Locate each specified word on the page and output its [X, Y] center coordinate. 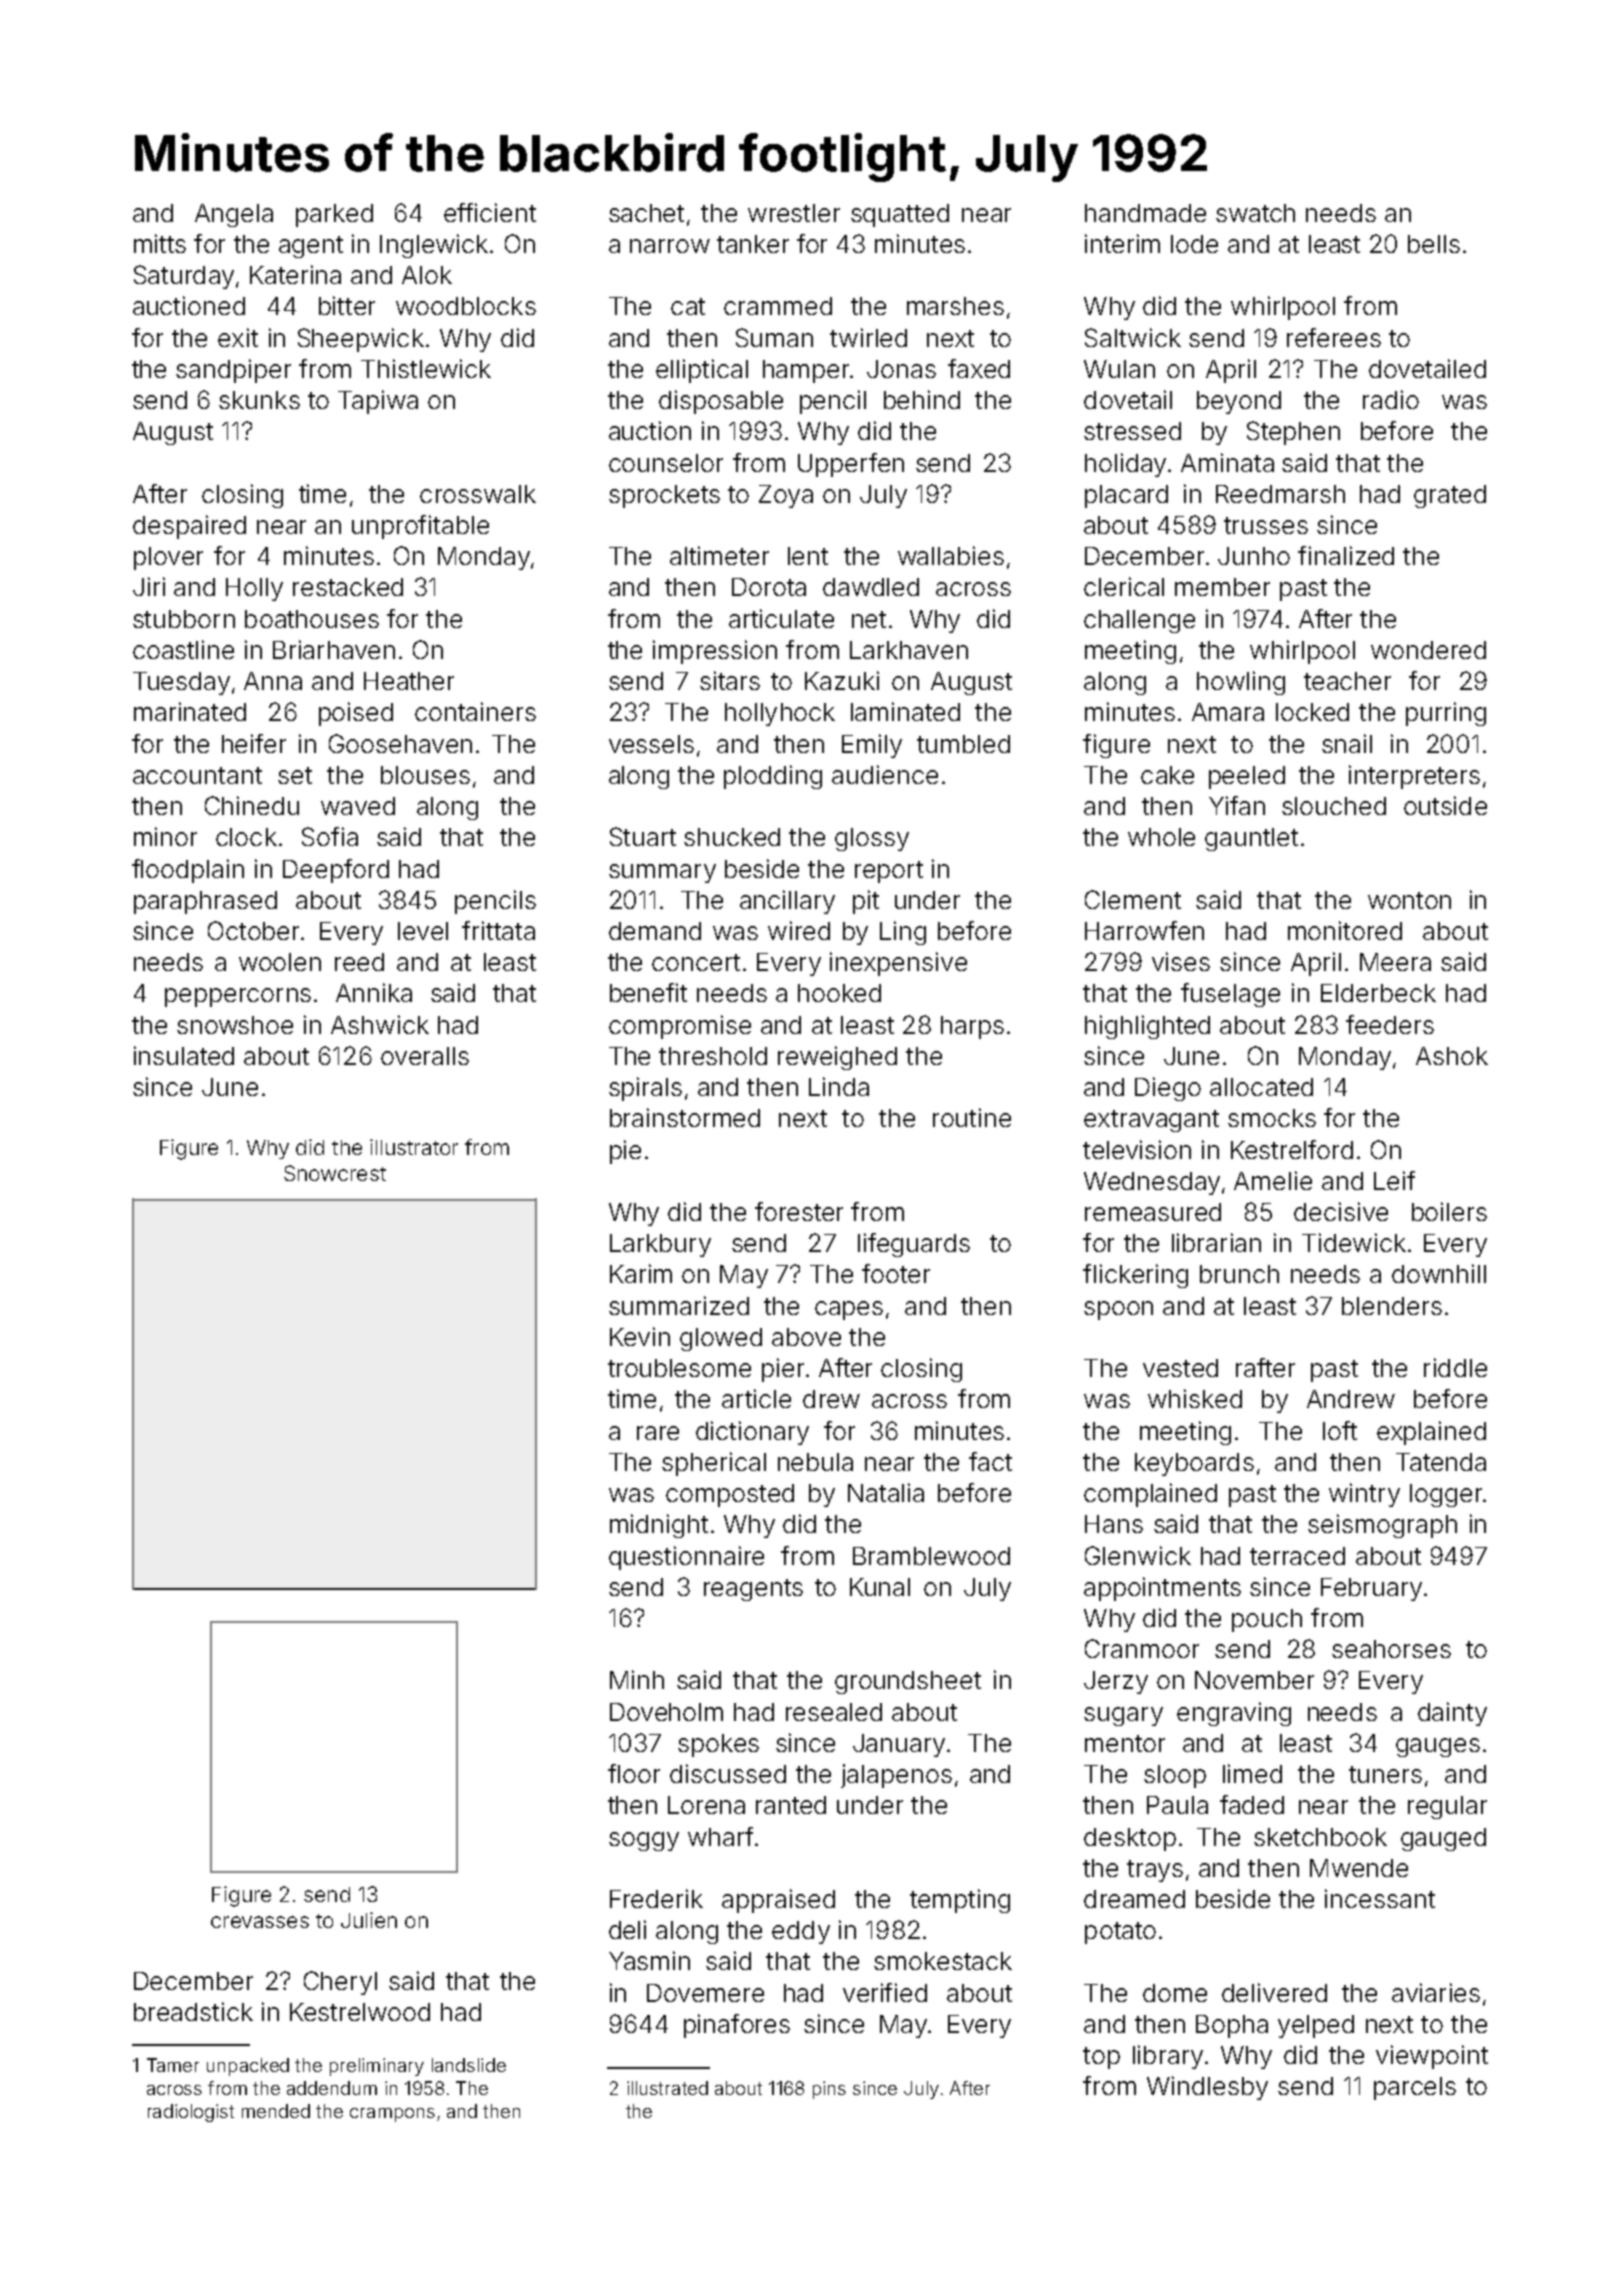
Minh [637, 1679]
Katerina [295, 274]
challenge [1139, 621]
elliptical [702, 371]
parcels [1415, 2088]
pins [829, 2090]
